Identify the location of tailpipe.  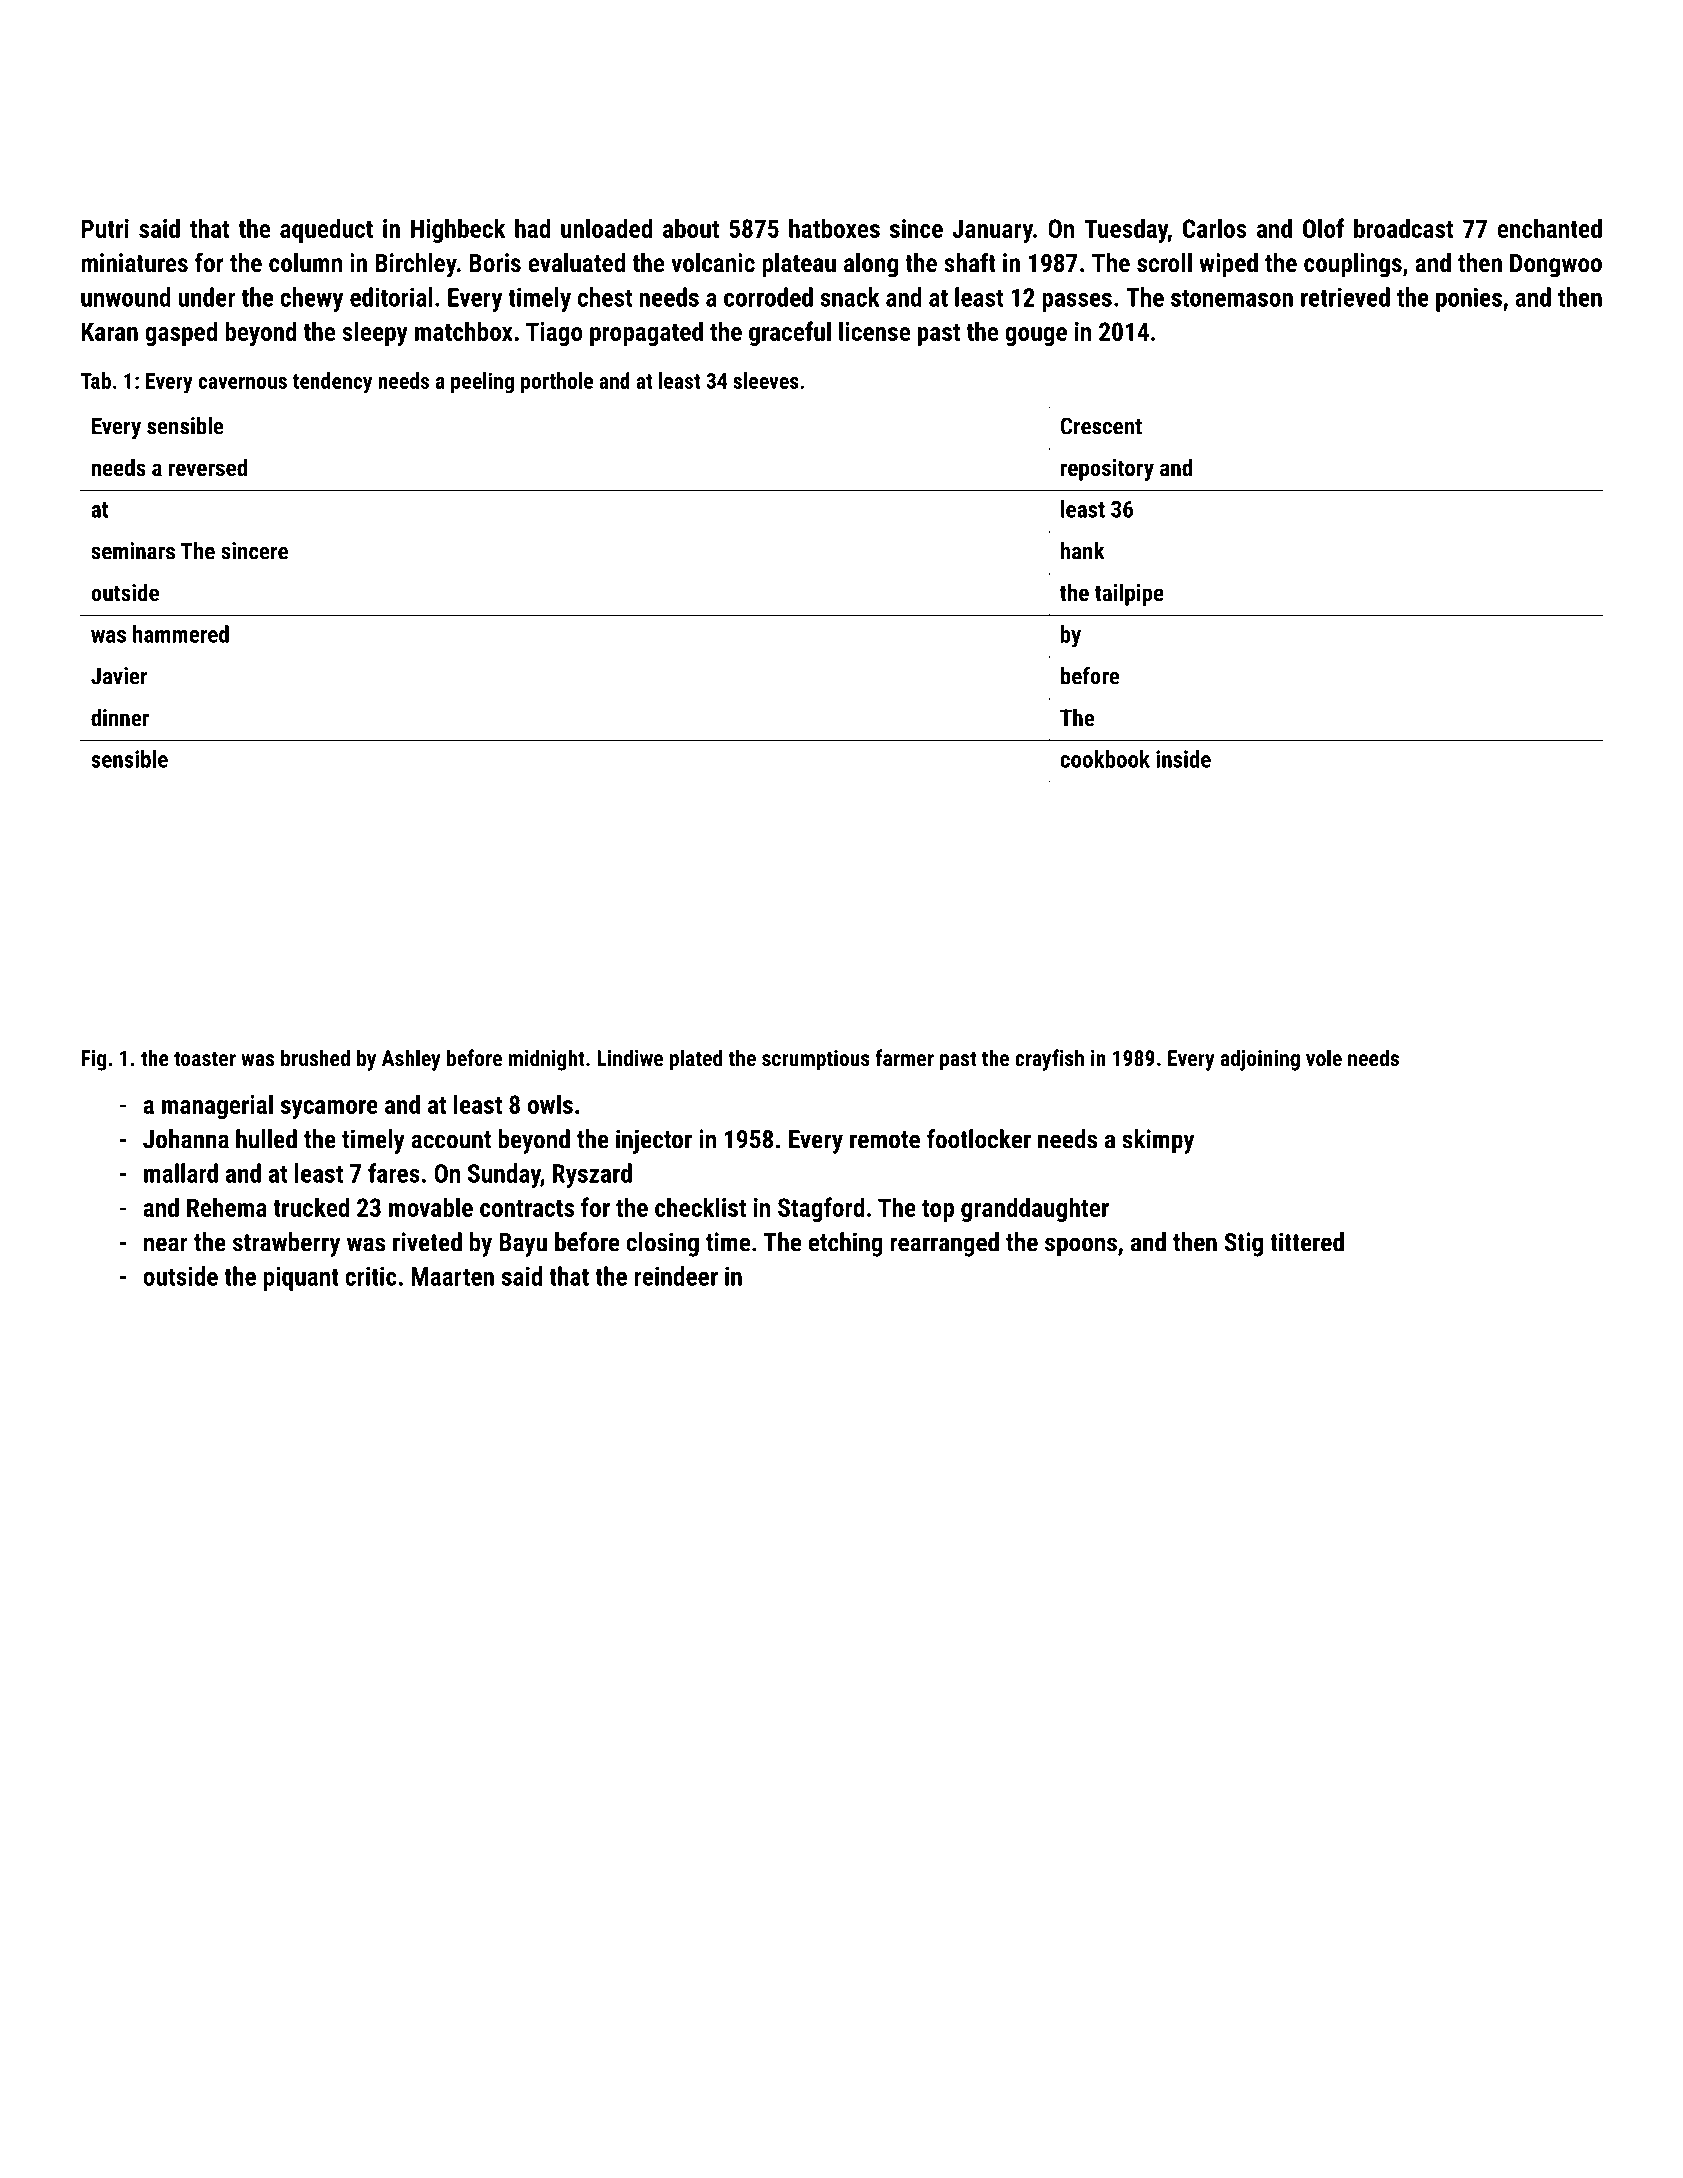
(1129, 594).
